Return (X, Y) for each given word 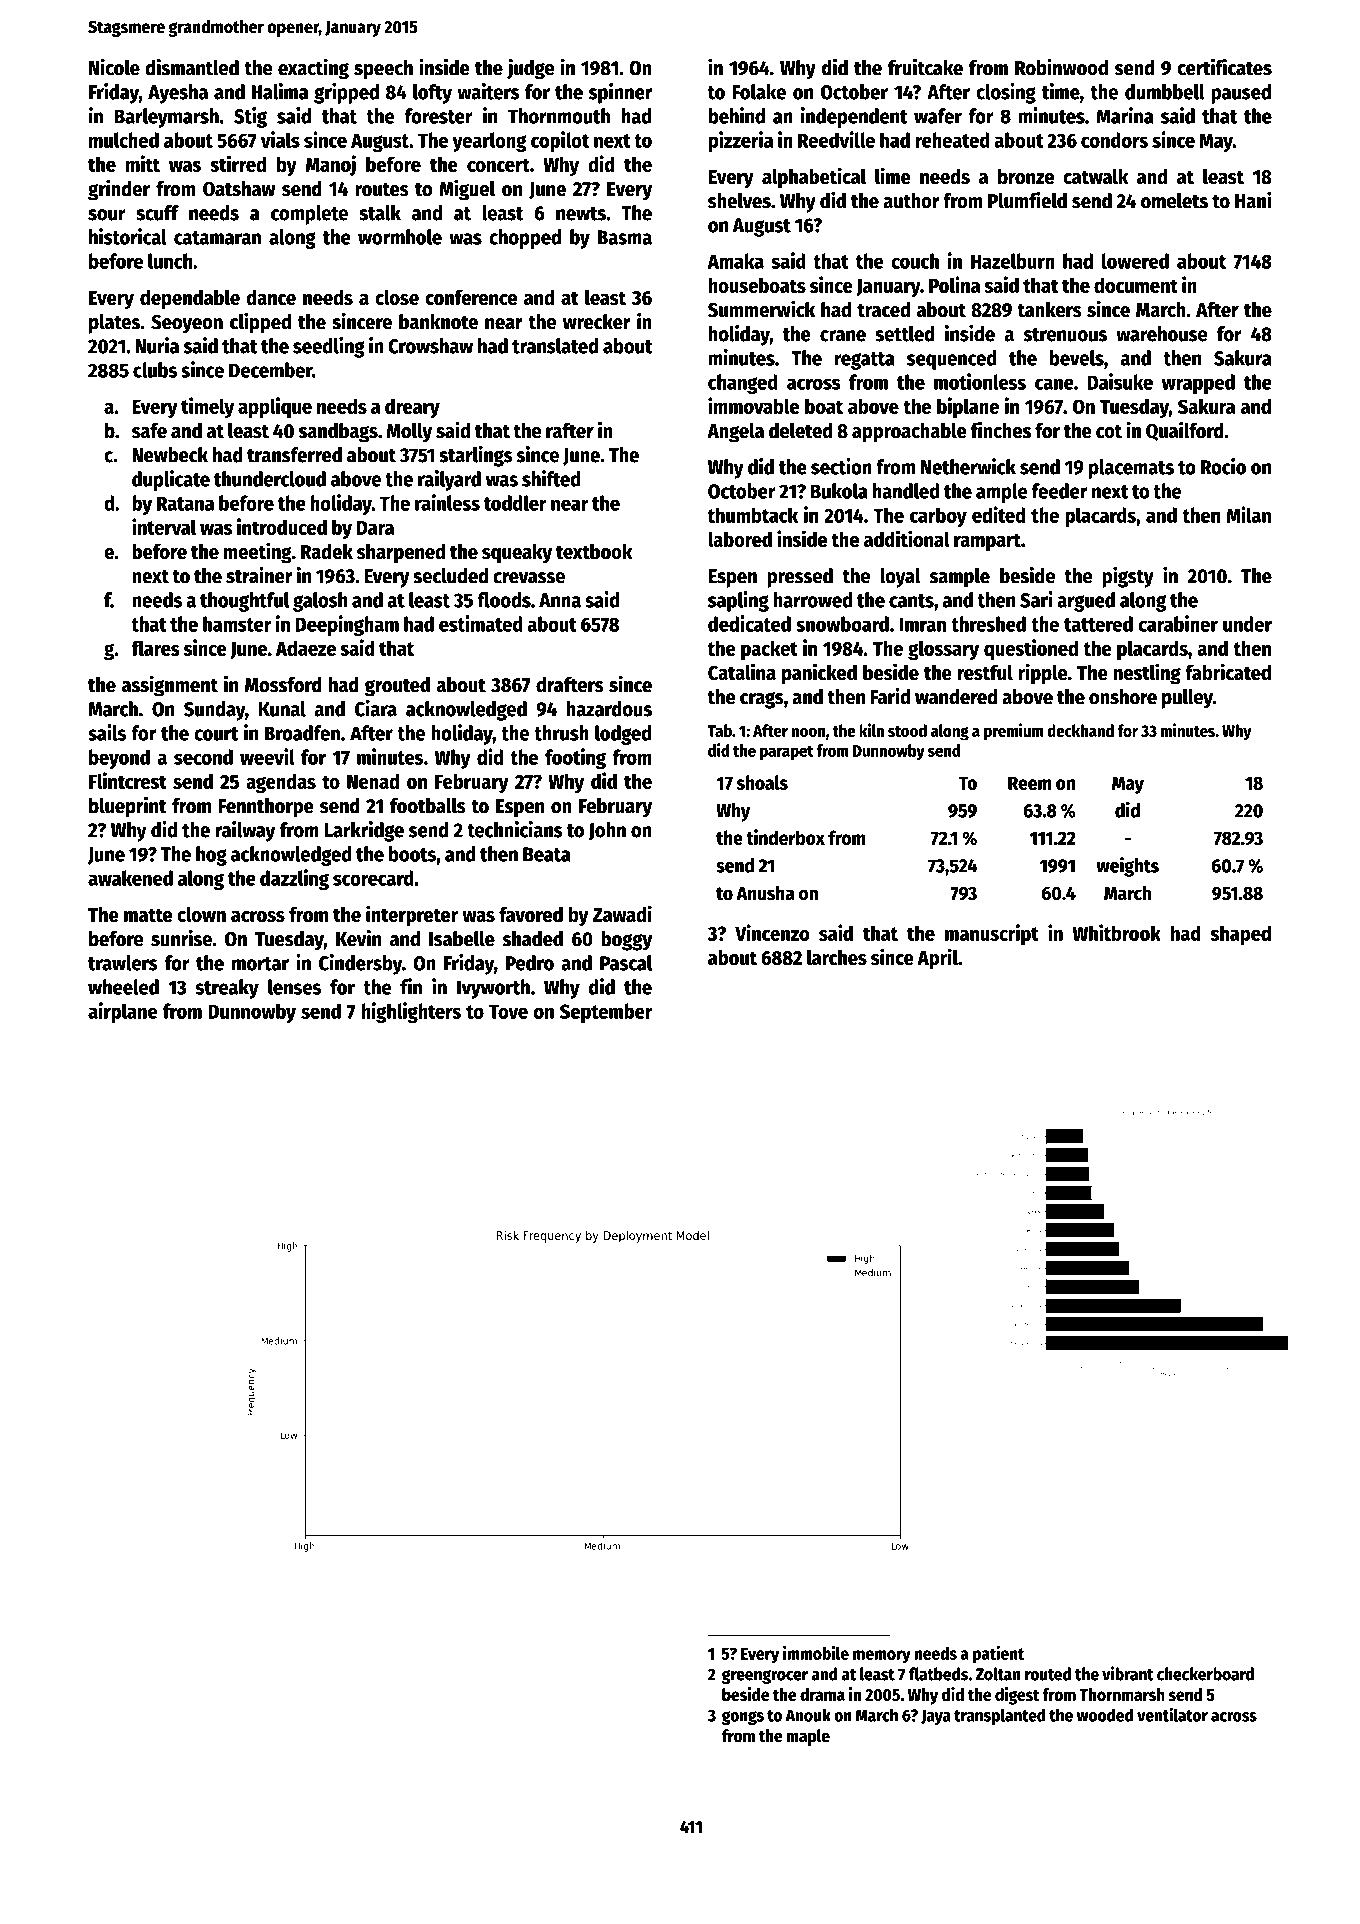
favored (531, 914)
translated (555, 346)
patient (998, 1655)
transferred (294, 455)
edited (999, 514)
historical (128, 236)
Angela (735, 433)
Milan (1249, 514)
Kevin (358, 938)
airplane (123, 1012)
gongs (743, 1718)
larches (837, 958)
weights (1127, 867)
